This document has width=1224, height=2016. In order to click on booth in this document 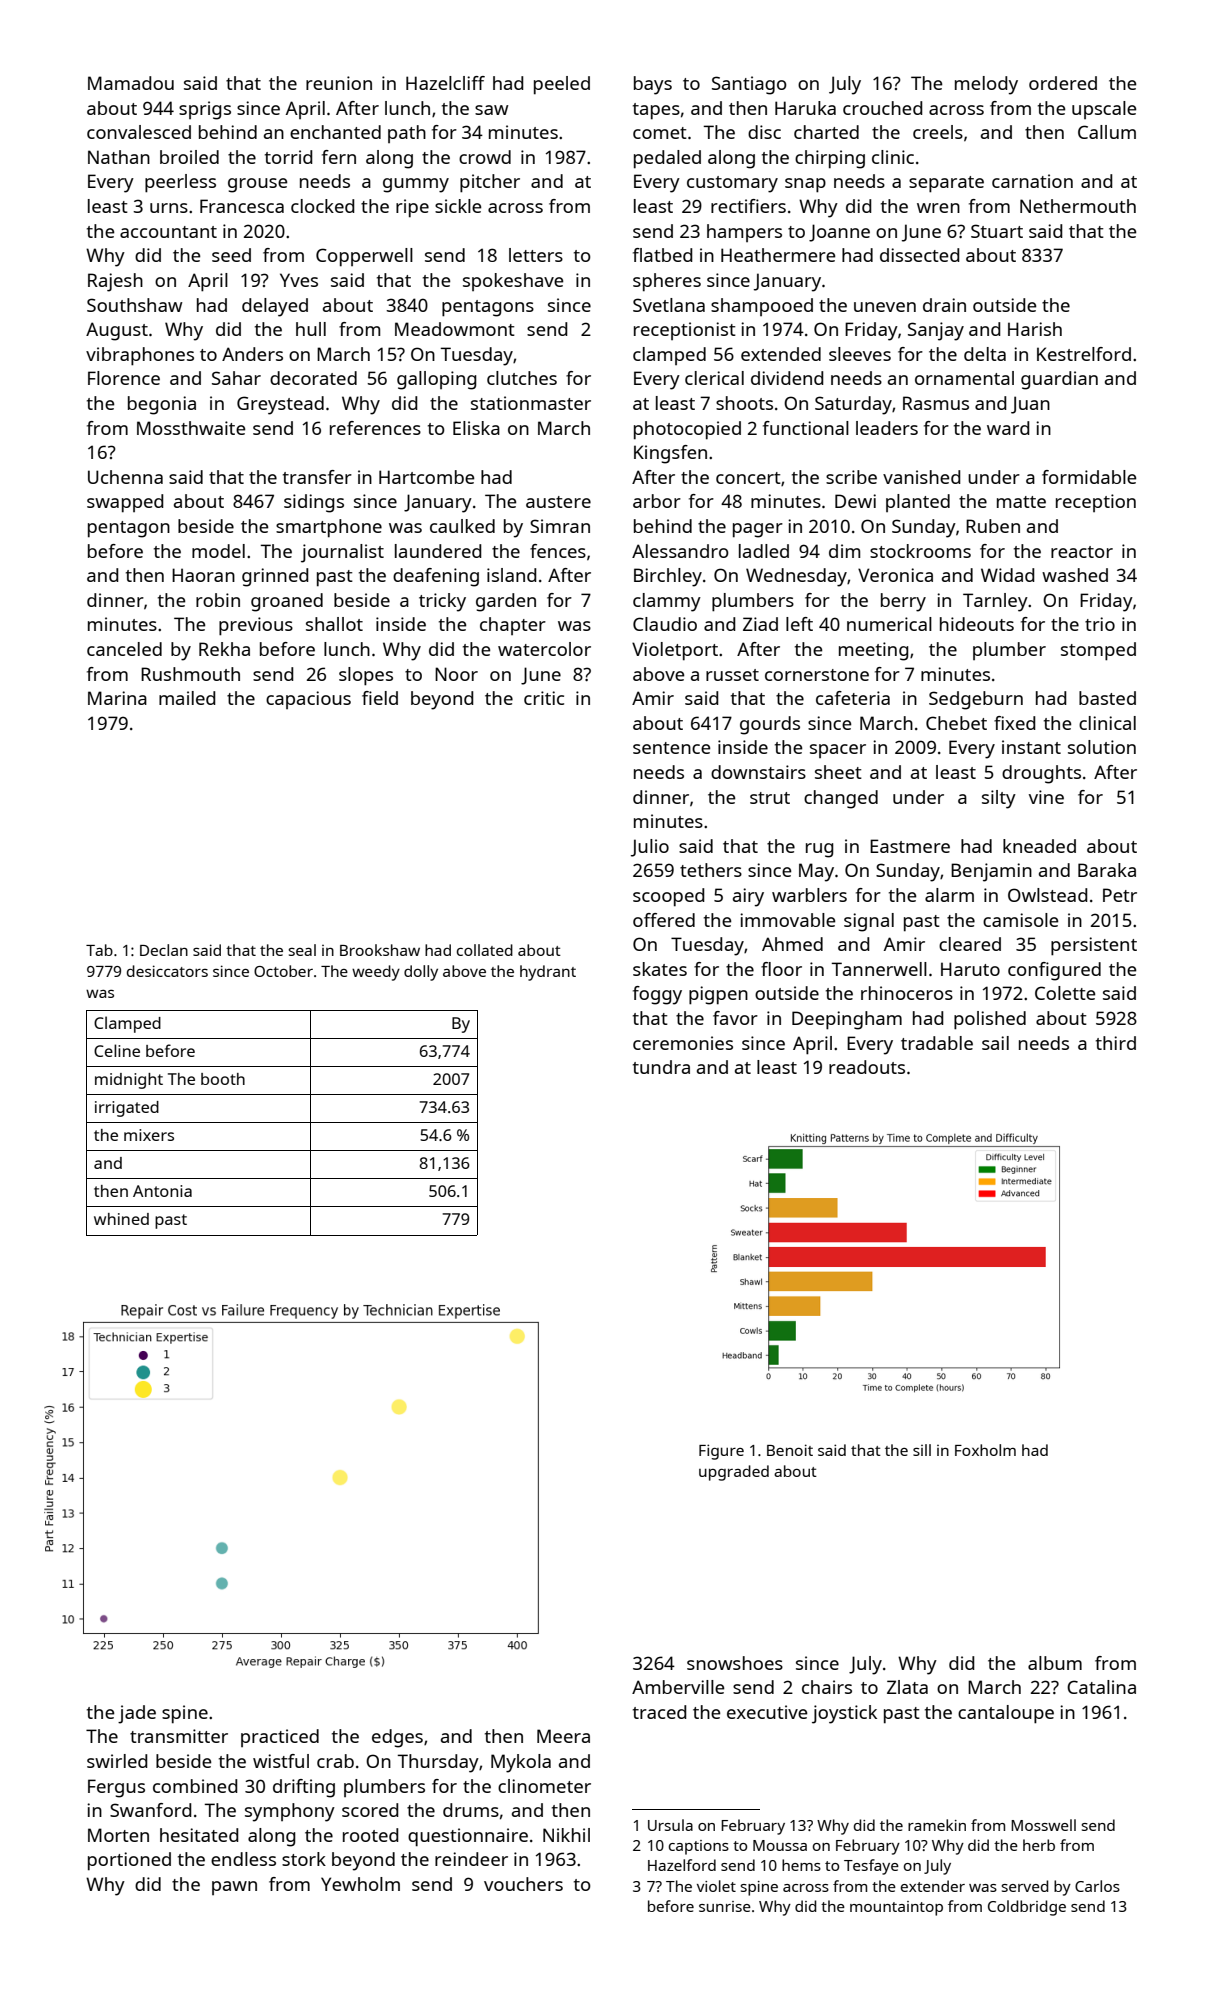, I will do `click(223, 1079)`.
